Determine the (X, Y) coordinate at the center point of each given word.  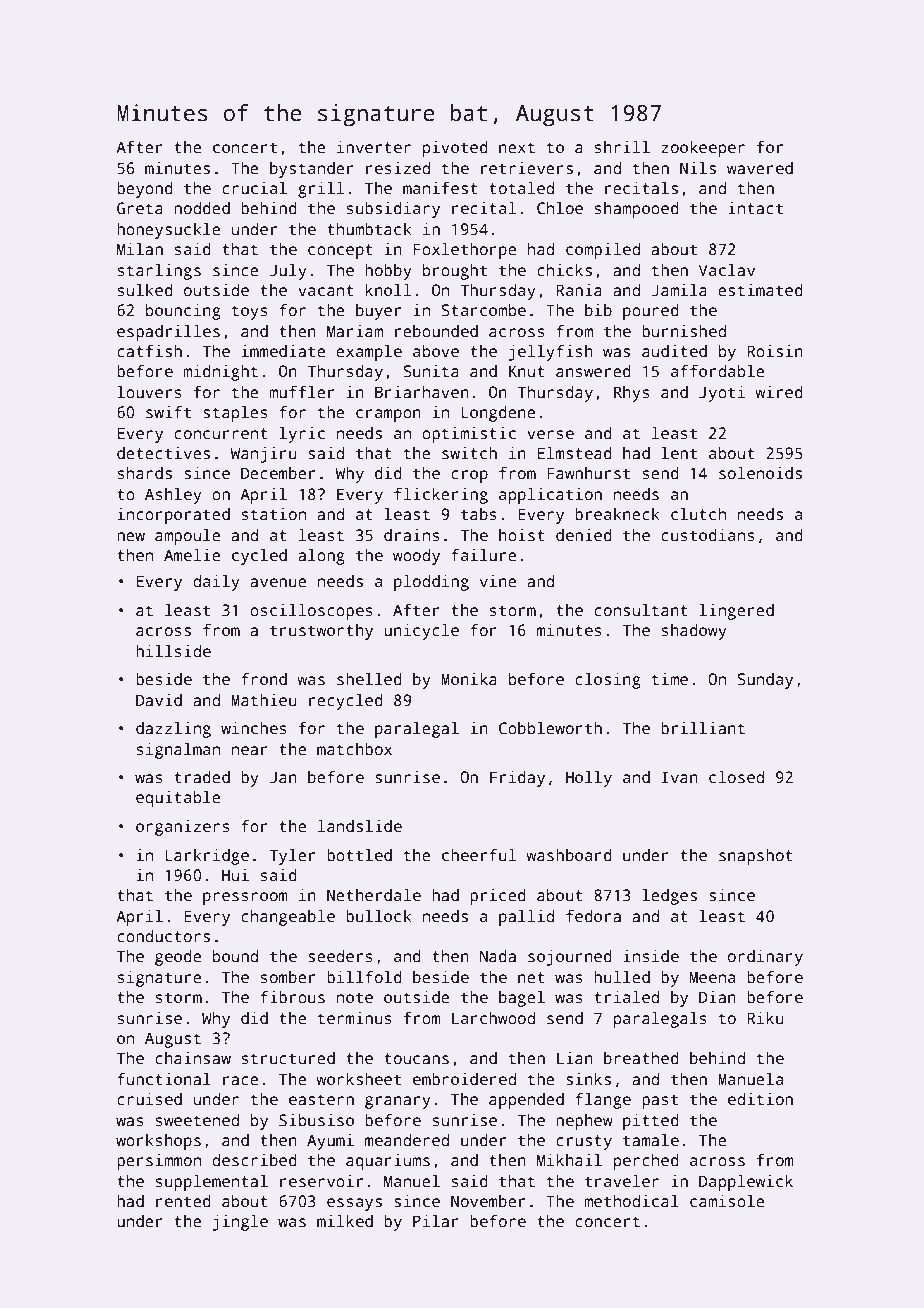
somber (288, 977)
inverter (374, 147)
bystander (312, 170)
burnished (684, 331)
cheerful (479, 855)
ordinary (765, 958)
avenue (278, 583)
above (436, 351)
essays (354, 1204)
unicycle (421, 632)
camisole (727, 1201)
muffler (302, 392)
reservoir (321, 1181)
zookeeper (703, 149)
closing (608, 681)
